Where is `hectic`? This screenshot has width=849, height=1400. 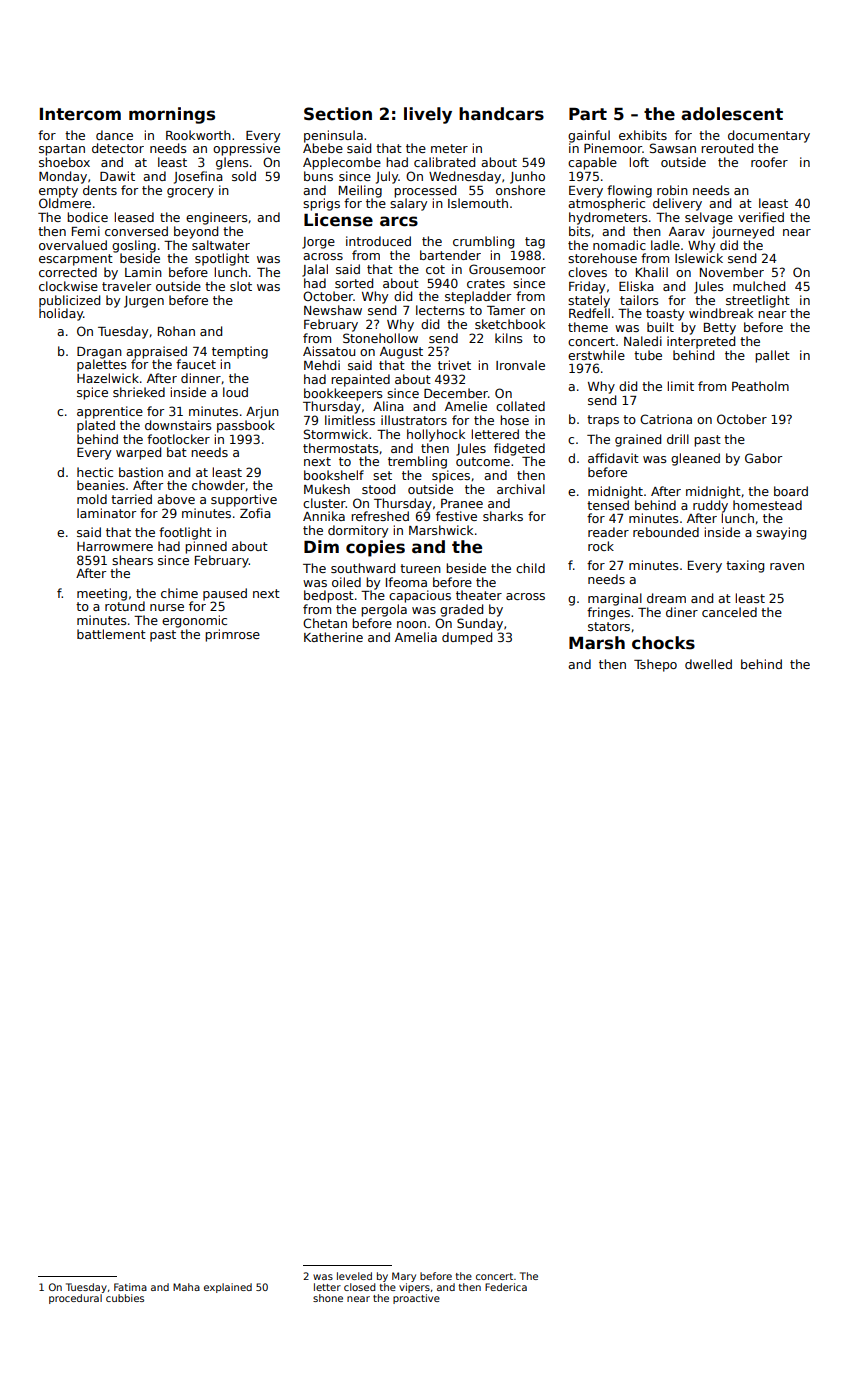
hectic is located at coordinates (95, 472).
